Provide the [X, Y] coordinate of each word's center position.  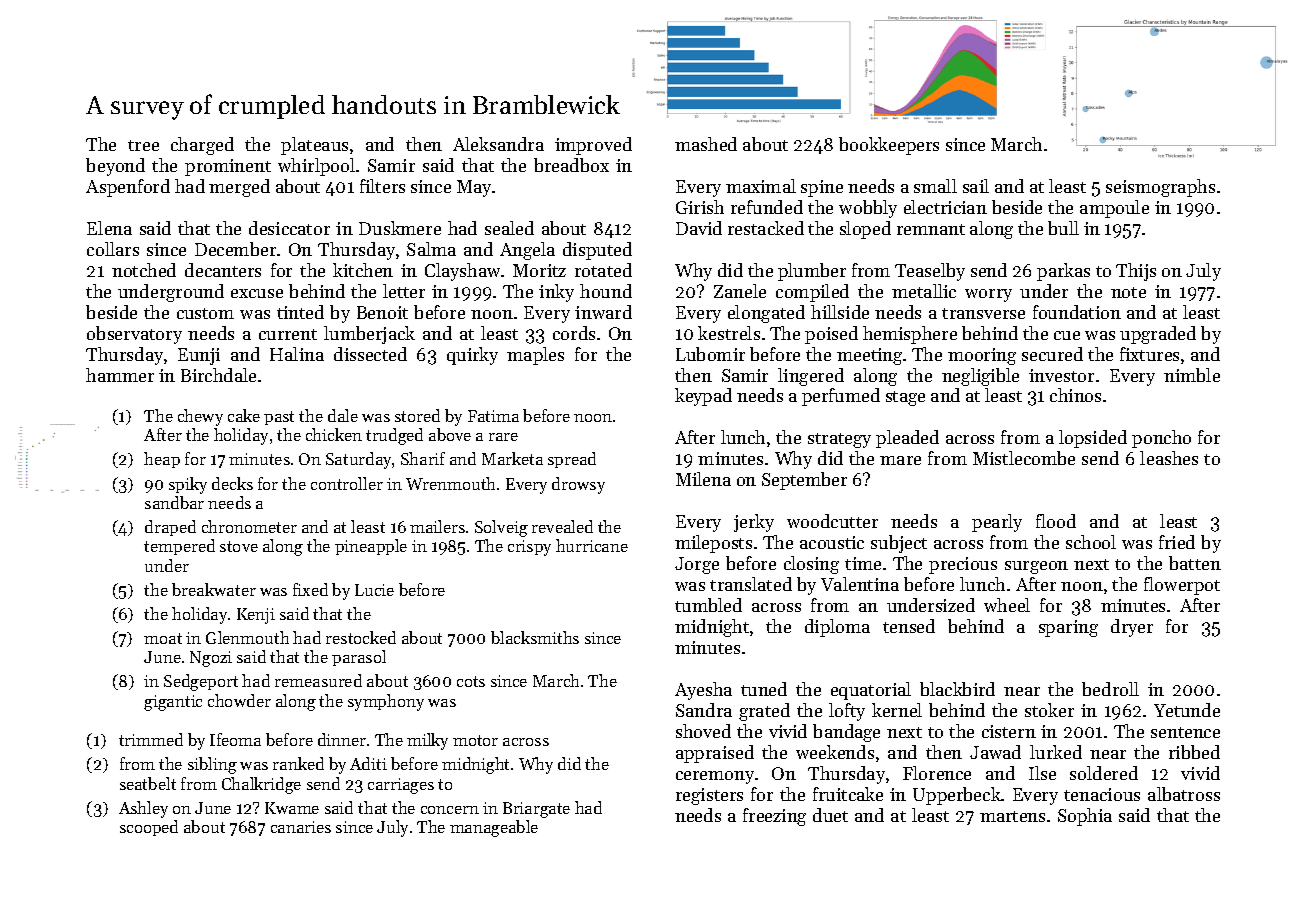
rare [503, 437]
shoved [703, 731]
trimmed [151, 739]
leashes [1169, 458]
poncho [1161, 439]
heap [162, 460]
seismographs [1160, 188]
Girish [700, 207]
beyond [115, 167]
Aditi [368, 763]
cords [574, 333]
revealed [562, 526]
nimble [1192, 375]
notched [144, 270]
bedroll [1110, 689]
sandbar [174, 502]
